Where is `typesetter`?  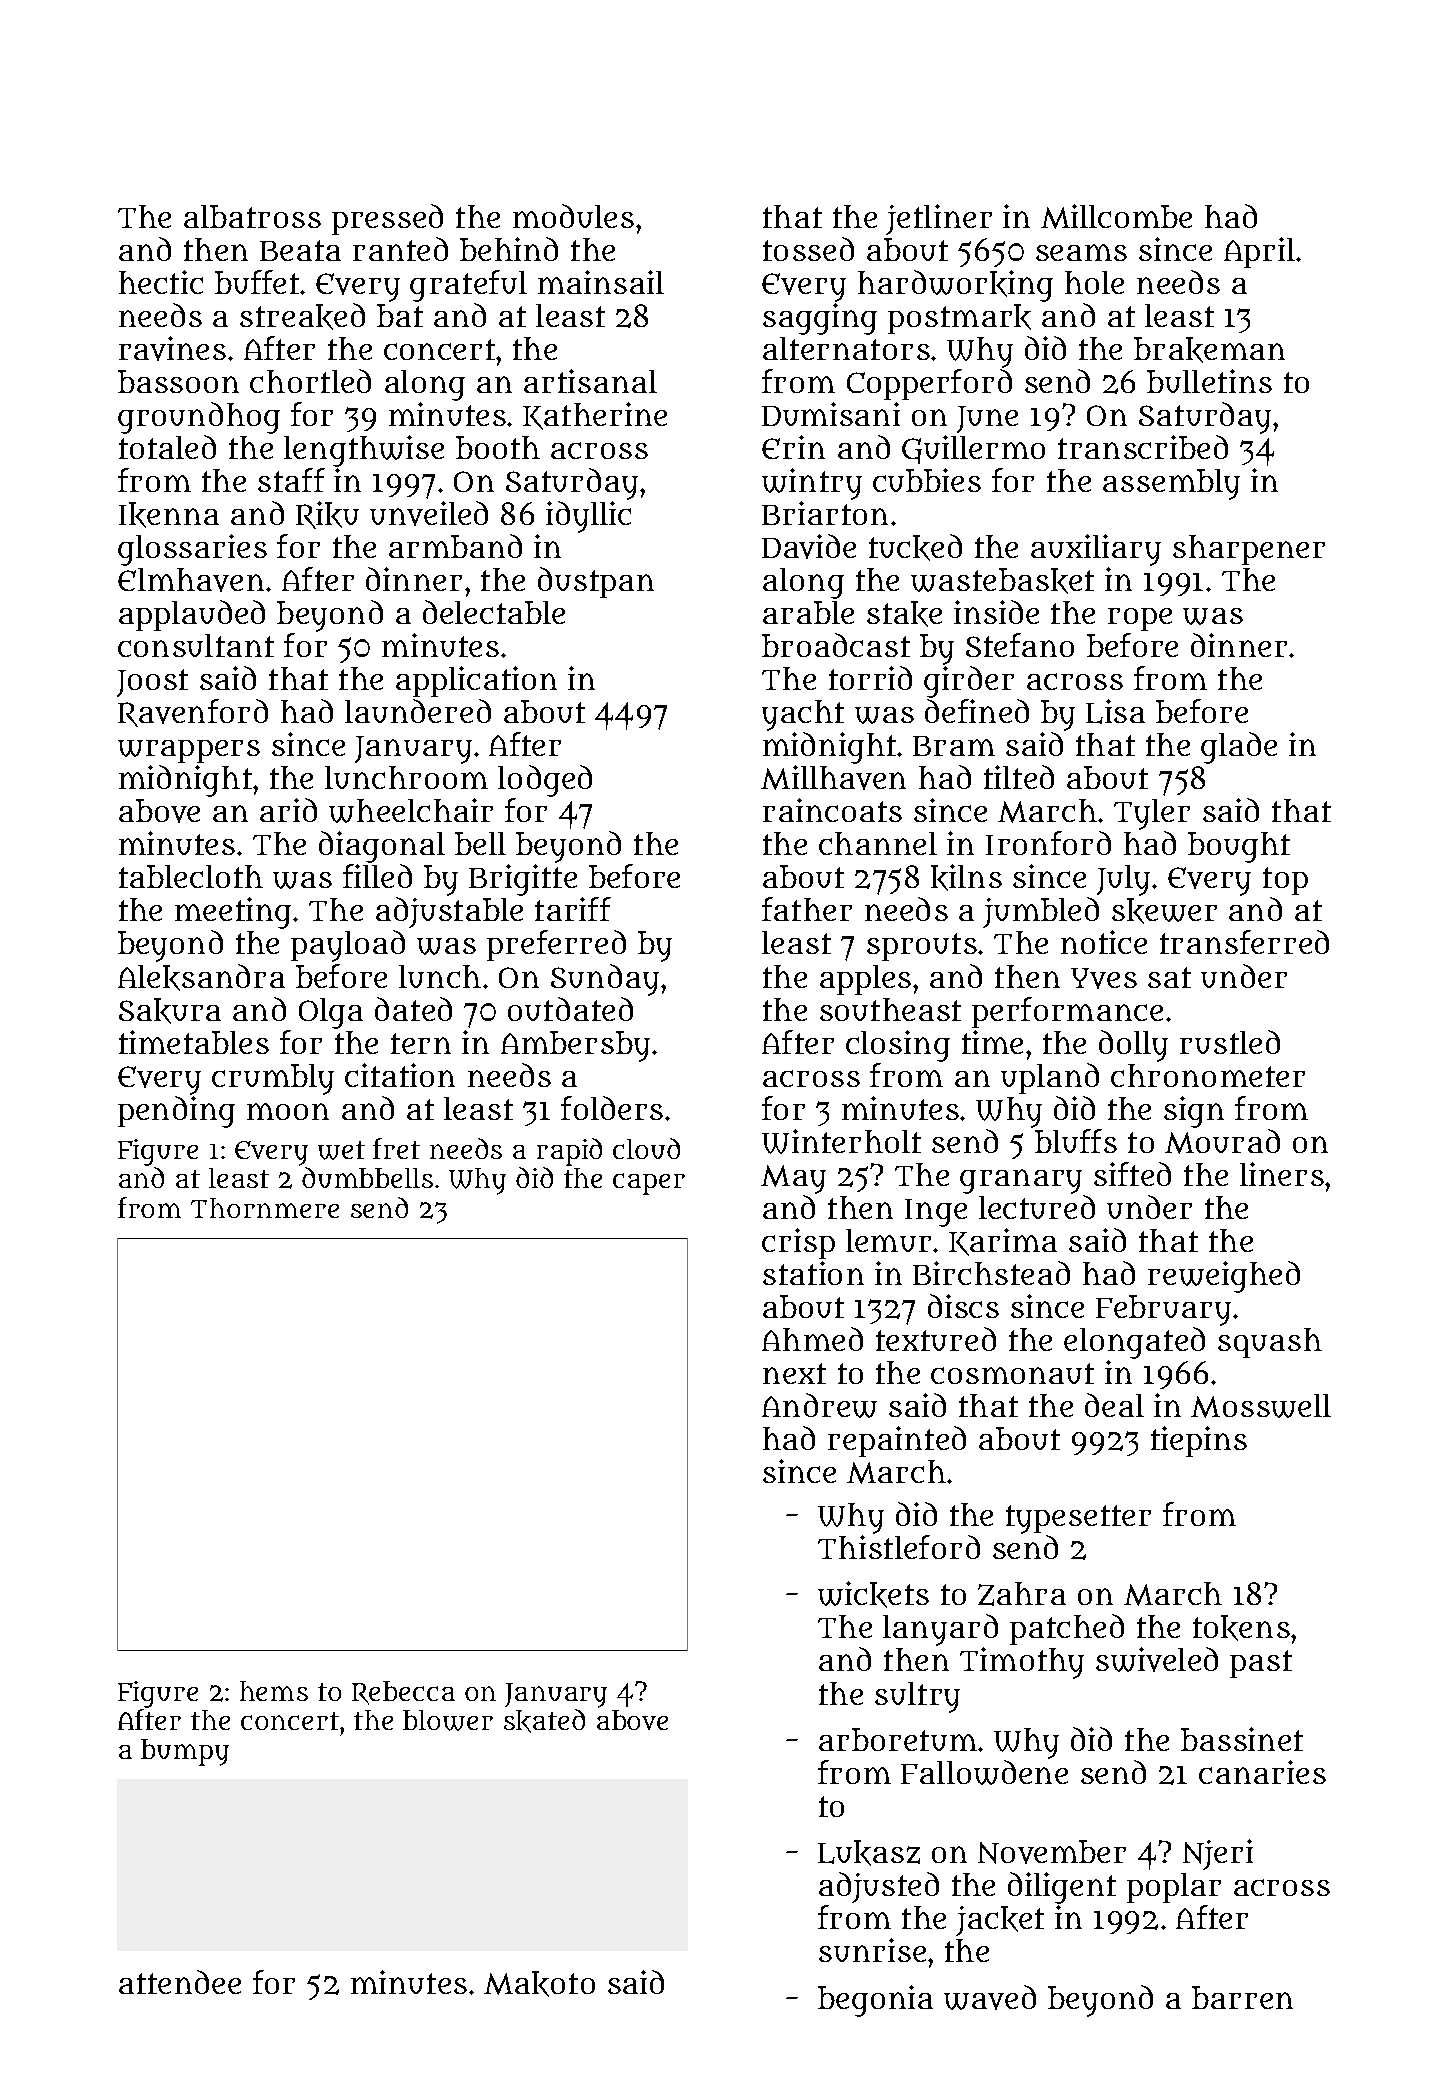 typesetter is located at coordinates (1078, 1519).
